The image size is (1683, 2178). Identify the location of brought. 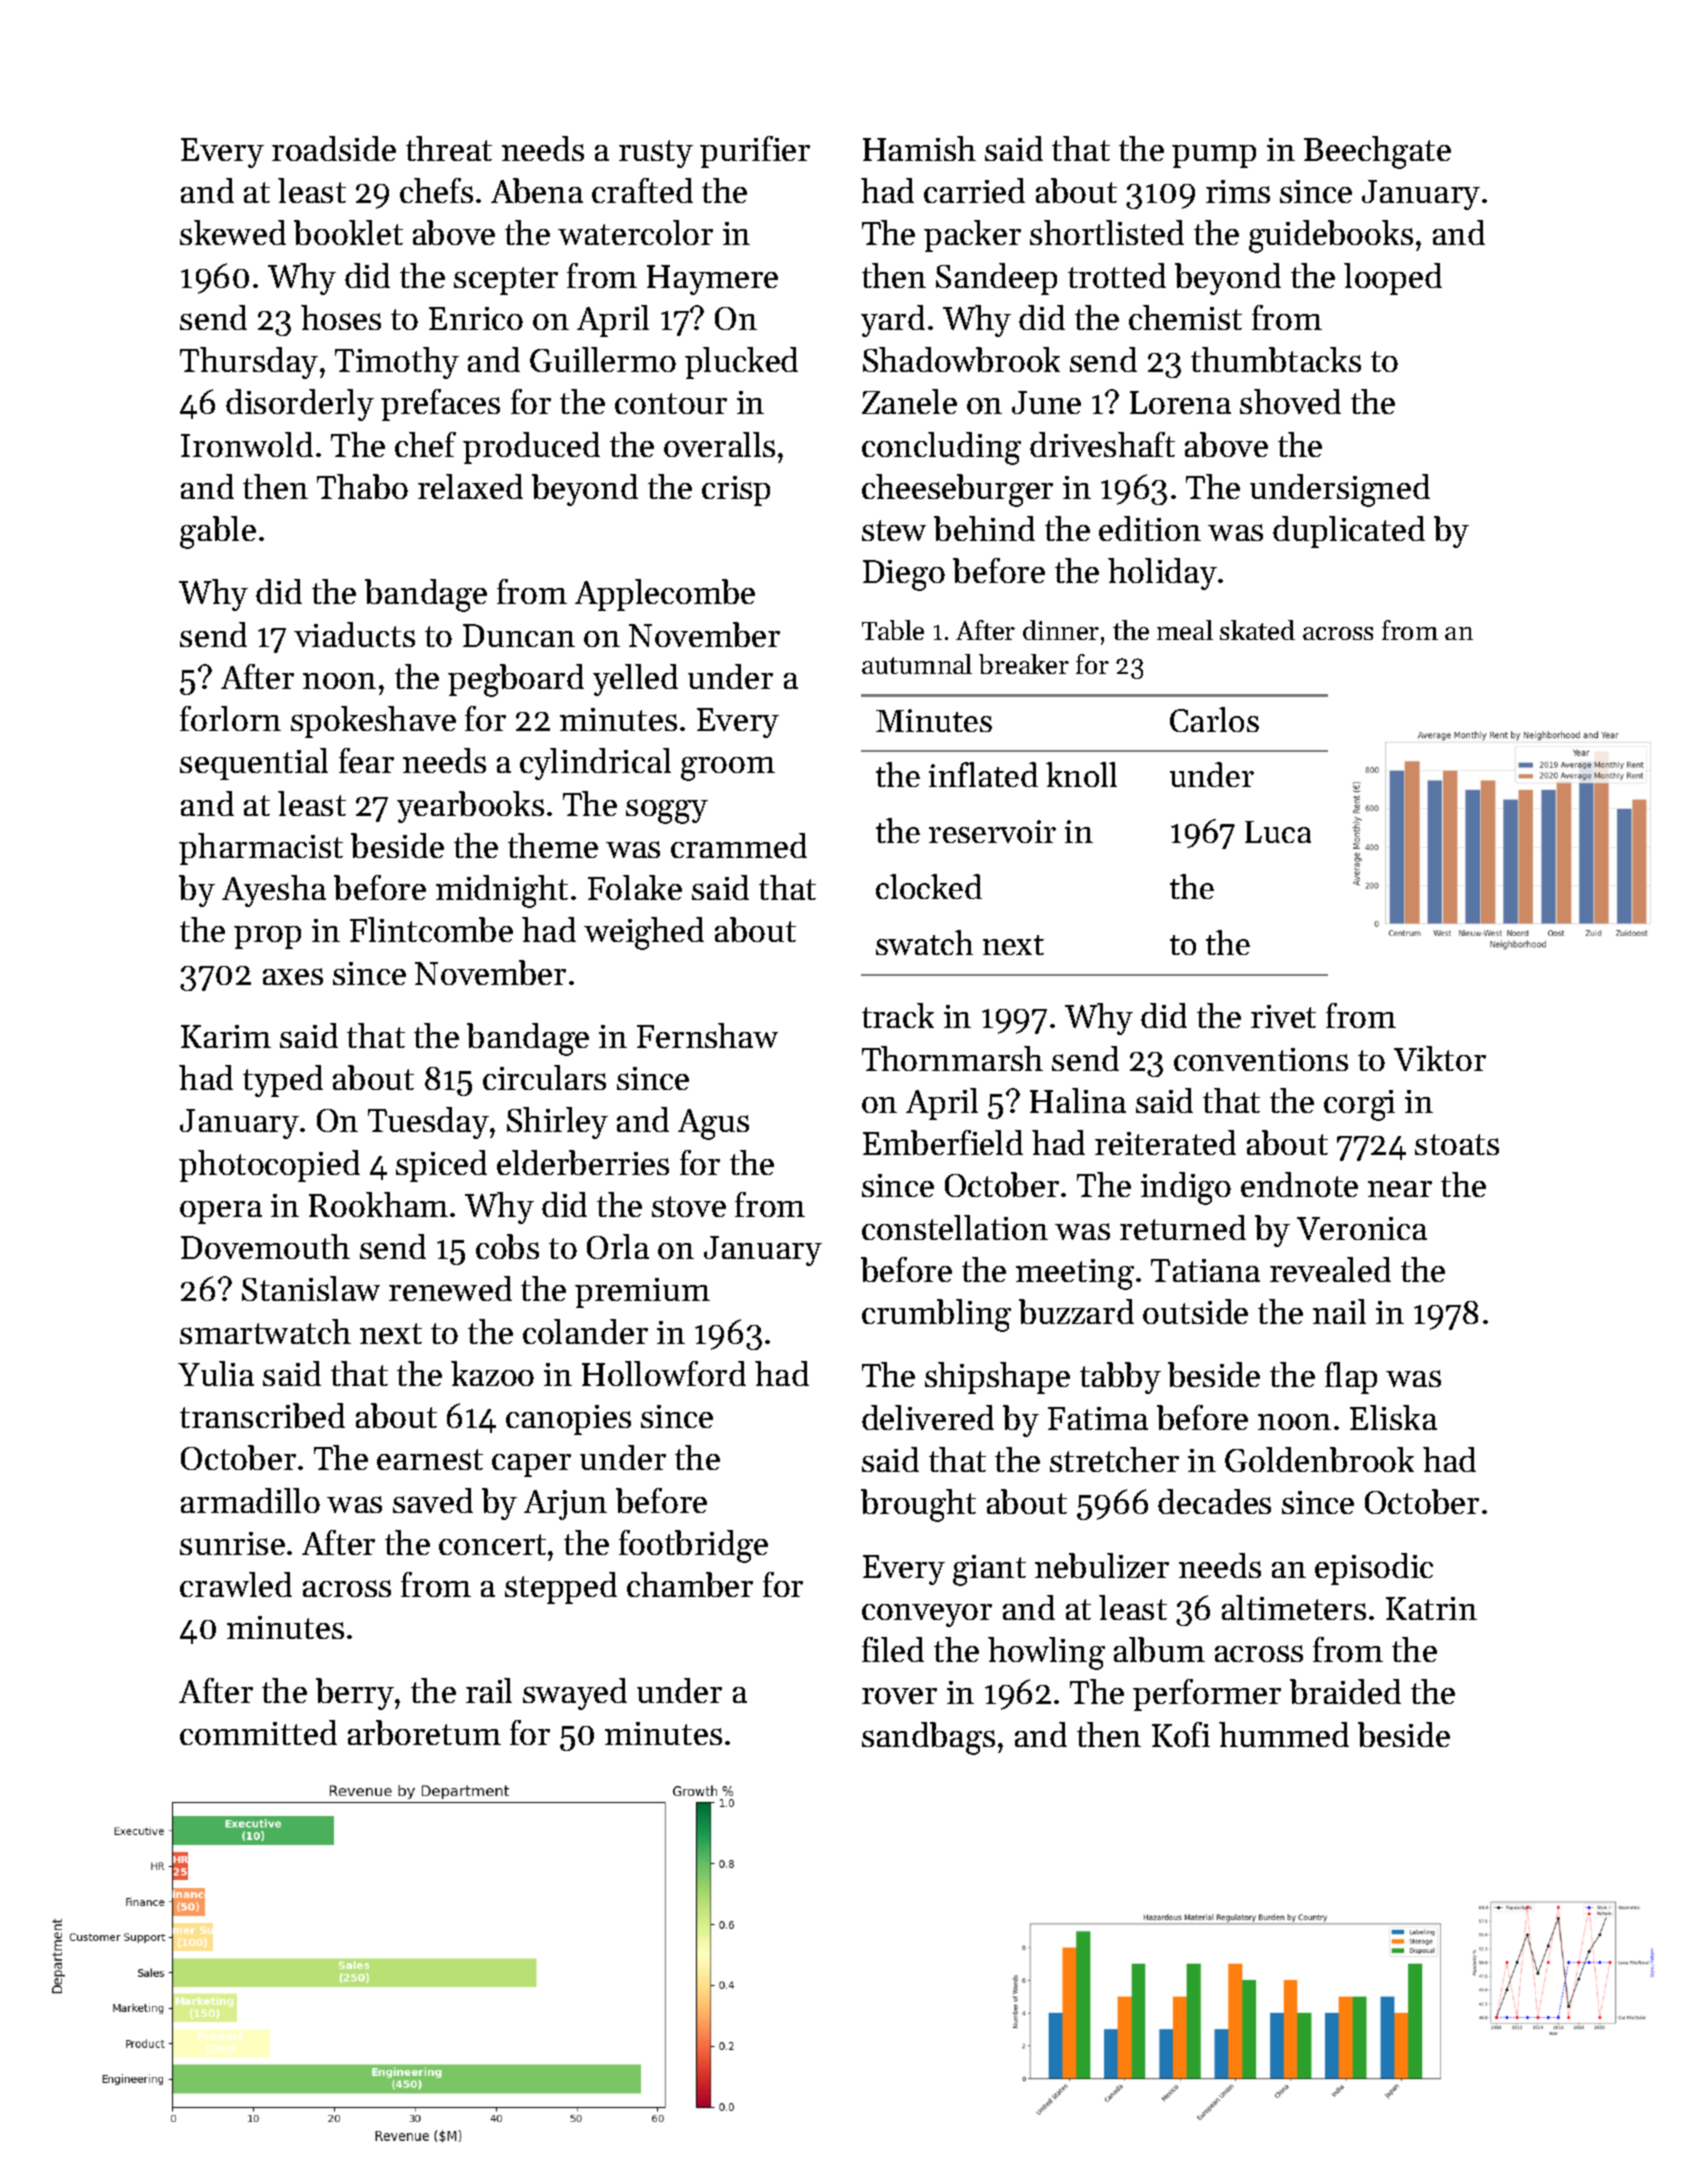
(918, 1505).
